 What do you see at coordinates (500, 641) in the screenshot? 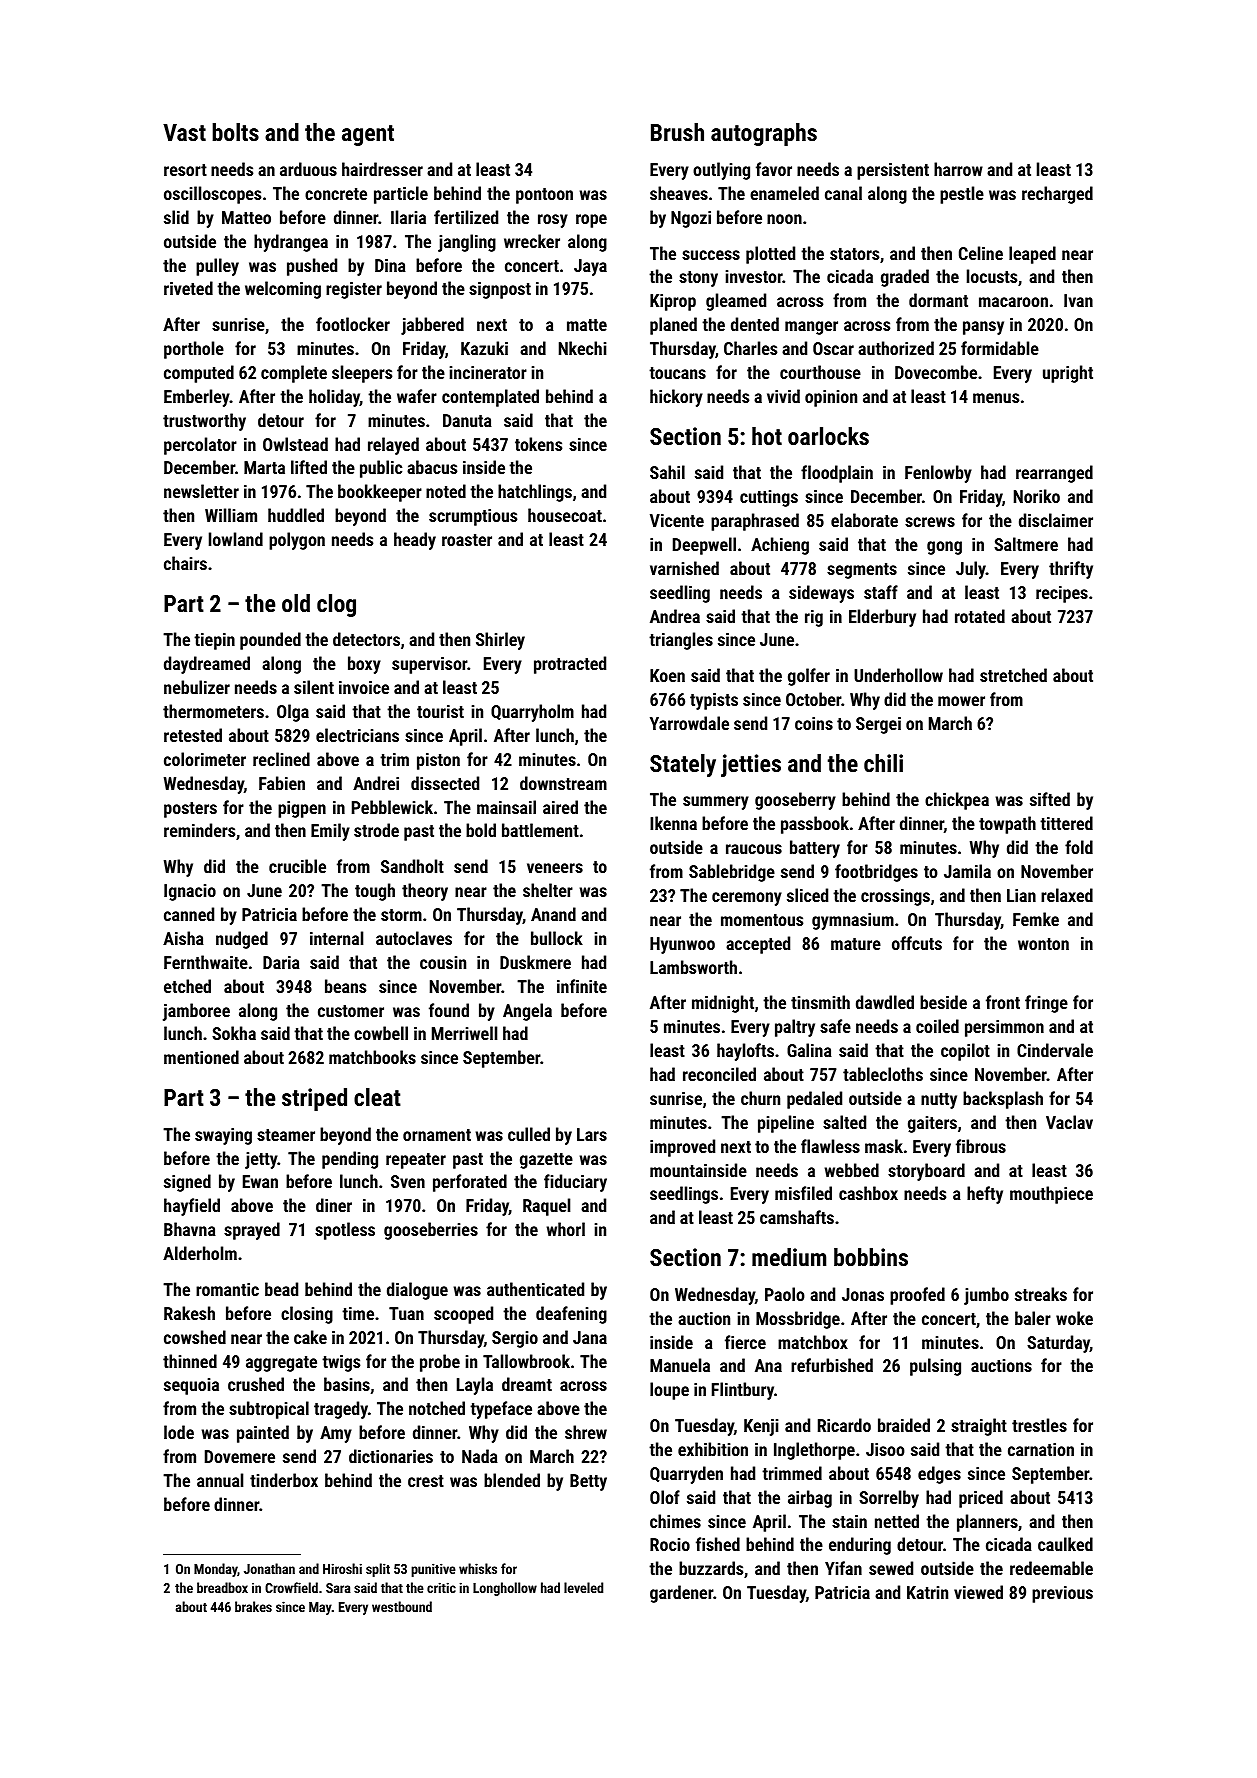
I see `Shirley` at bounding box center [500, 641].
